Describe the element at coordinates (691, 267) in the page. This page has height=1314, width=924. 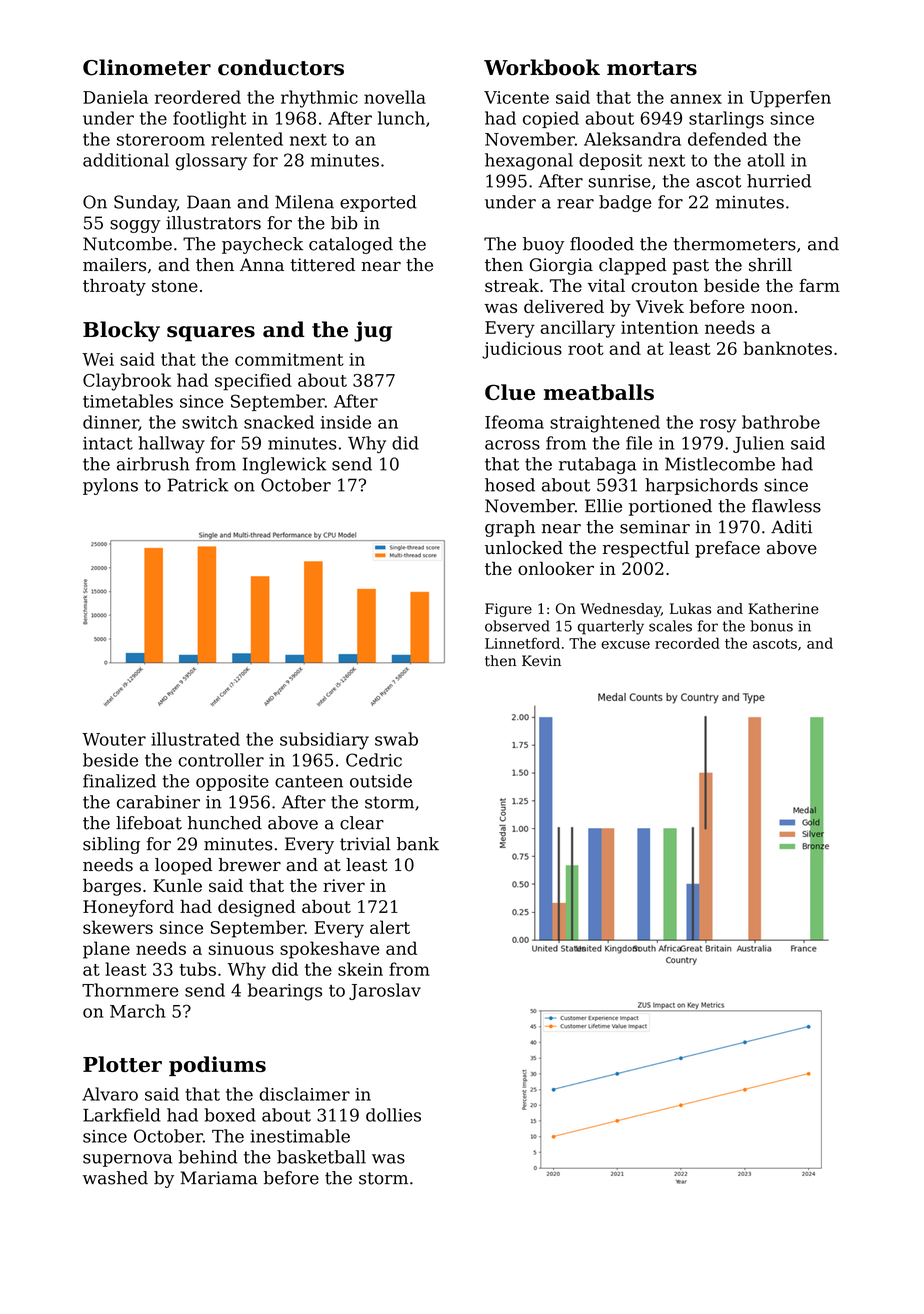
I see `past` at that location.
